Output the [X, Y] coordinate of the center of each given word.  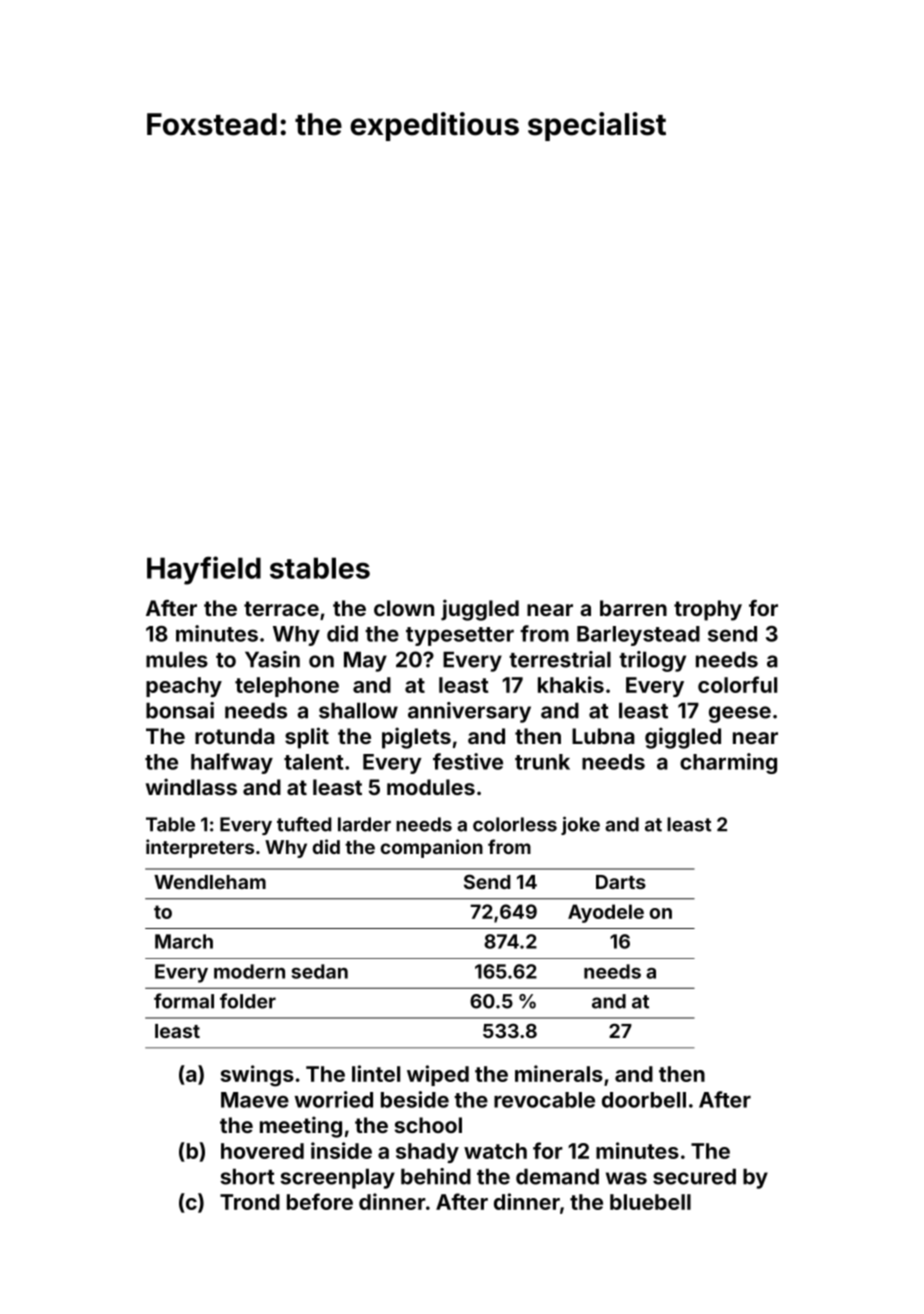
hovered [262, 1151]
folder [248, 1001]
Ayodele [606, 913]
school [428, 1125]
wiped [438, 1075]
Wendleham [210, 882]
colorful [737, 684]
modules [431, 787]
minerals [559, 1073]
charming [728, 763]
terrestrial [560, 659]
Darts [621, 882]
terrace [281, 608]
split [307, 738]
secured [694, 1176]
